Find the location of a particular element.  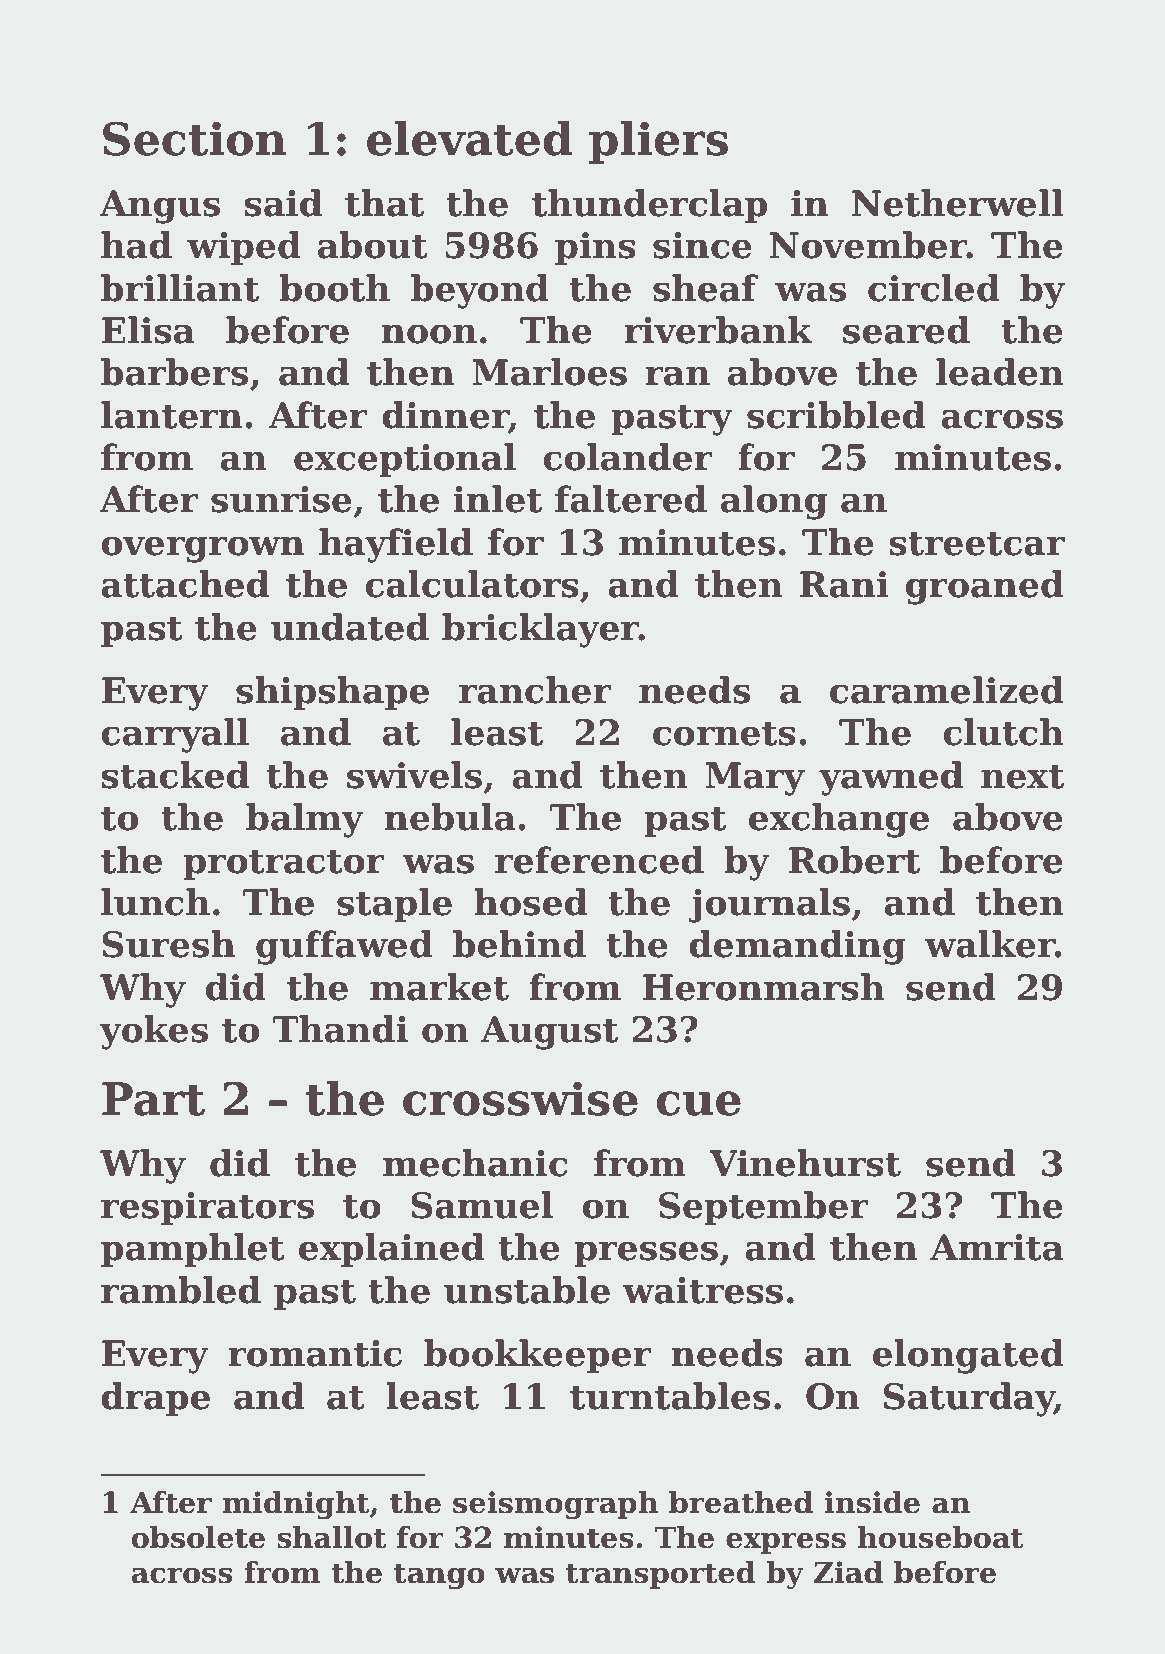

romantic is located at coordinates (315, 1353).
